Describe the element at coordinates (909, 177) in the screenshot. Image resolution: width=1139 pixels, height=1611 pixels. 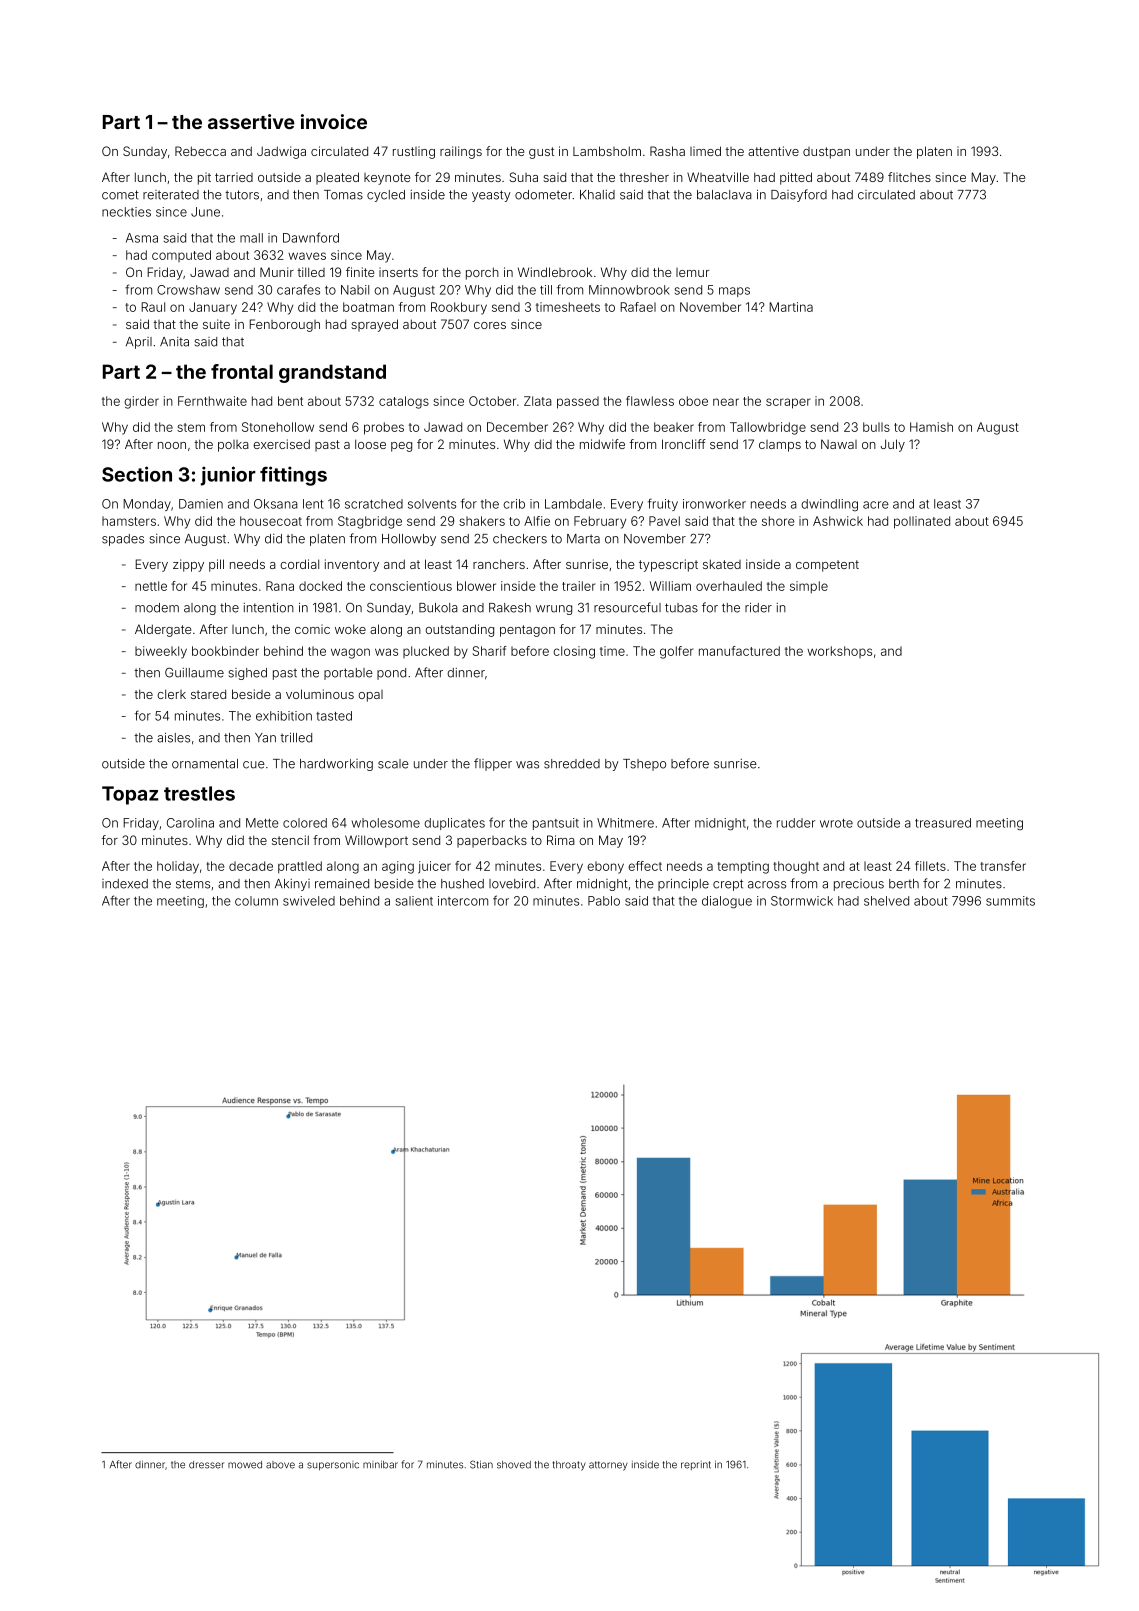
I see `flitches` at that location.
